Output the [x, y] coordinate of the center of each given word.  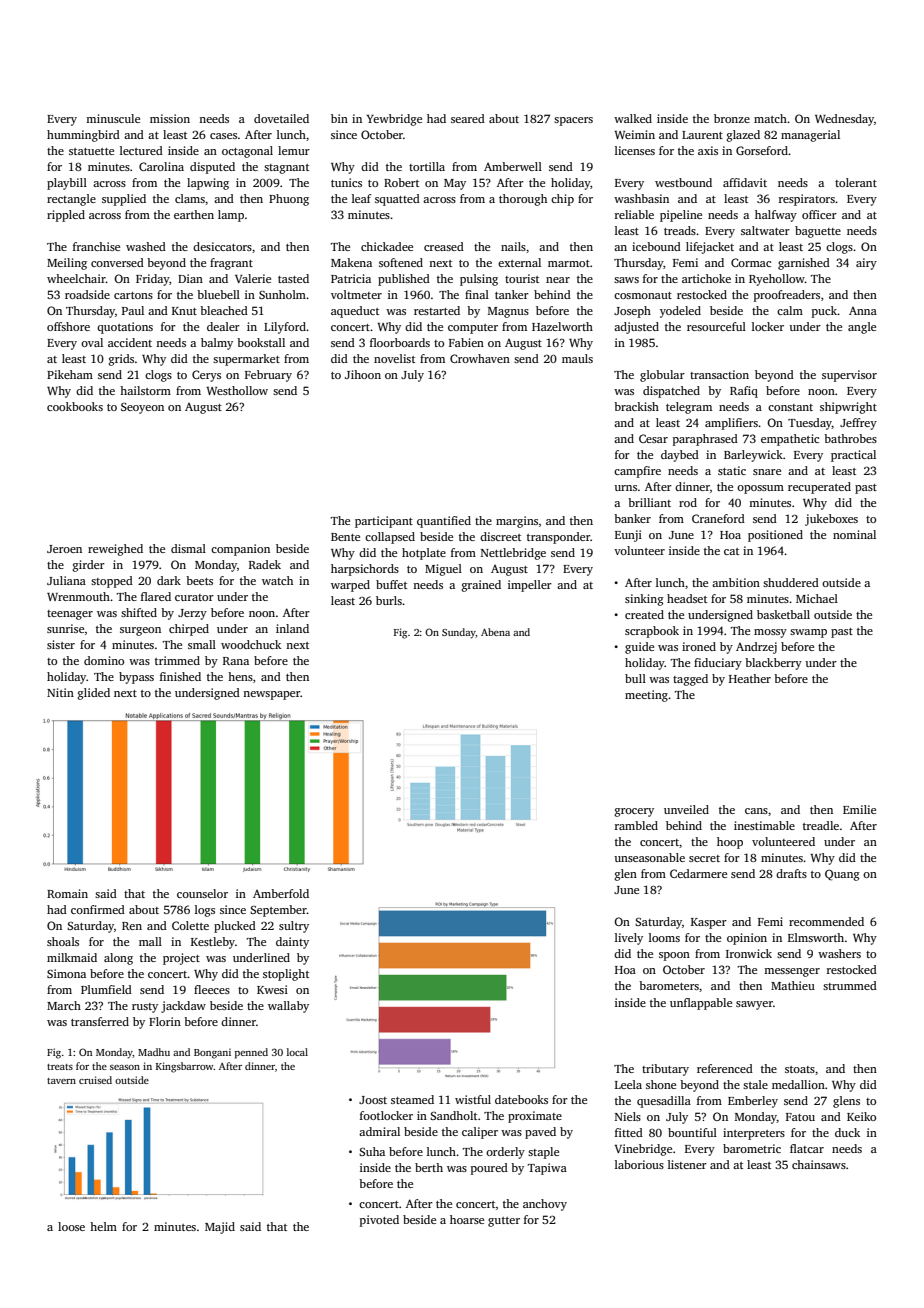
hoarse [467, 1219]
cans [756, 811]
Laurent [702, 135]
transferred [100, 1021]
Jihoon [363, 374]
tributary [665, 1070]
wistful [473, 1099]
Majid [220, 1228]
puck [824, 312]
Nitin [60, 692]
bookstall [261, 342]
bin [339, 118]
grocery [634, 812]
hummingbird [83, 136]
